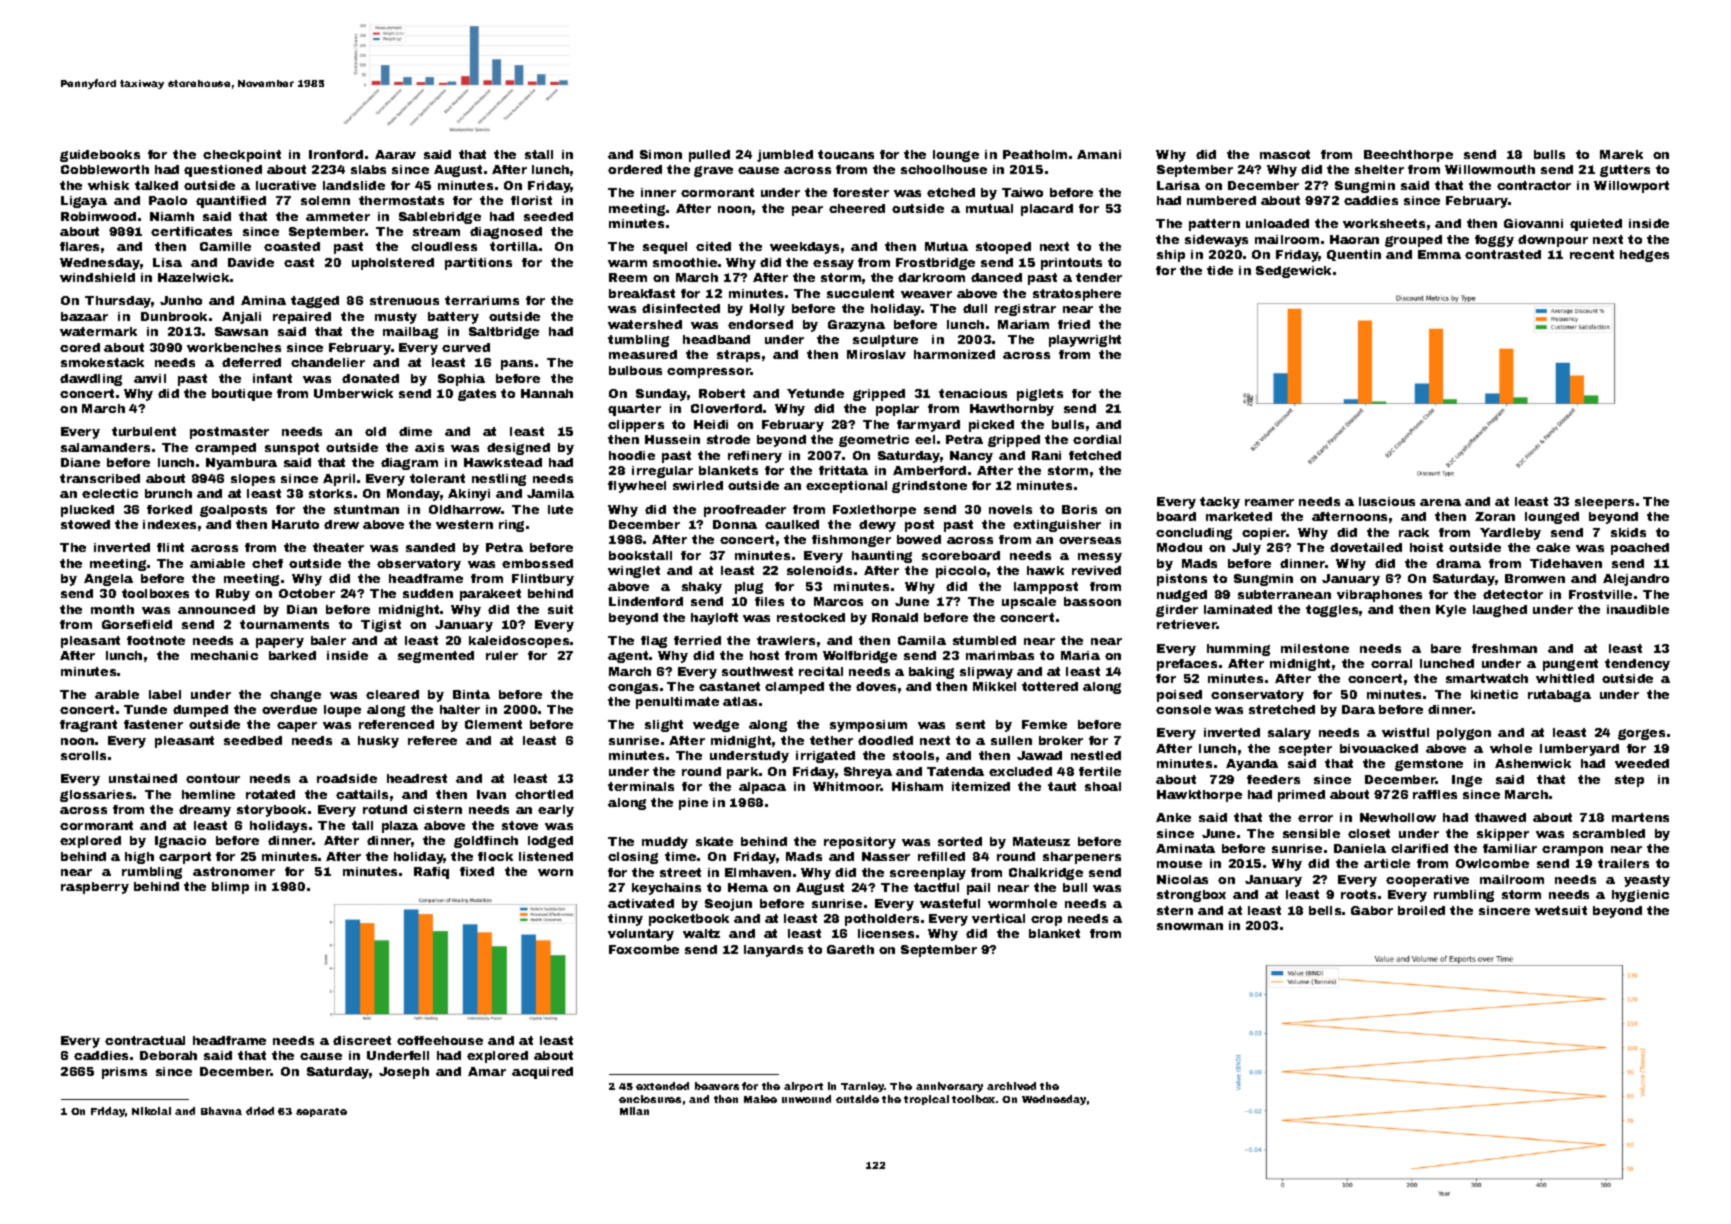 The height and width of the screenshot is (1224, 1731). I want to click on contractor, so click(1534, 185).
